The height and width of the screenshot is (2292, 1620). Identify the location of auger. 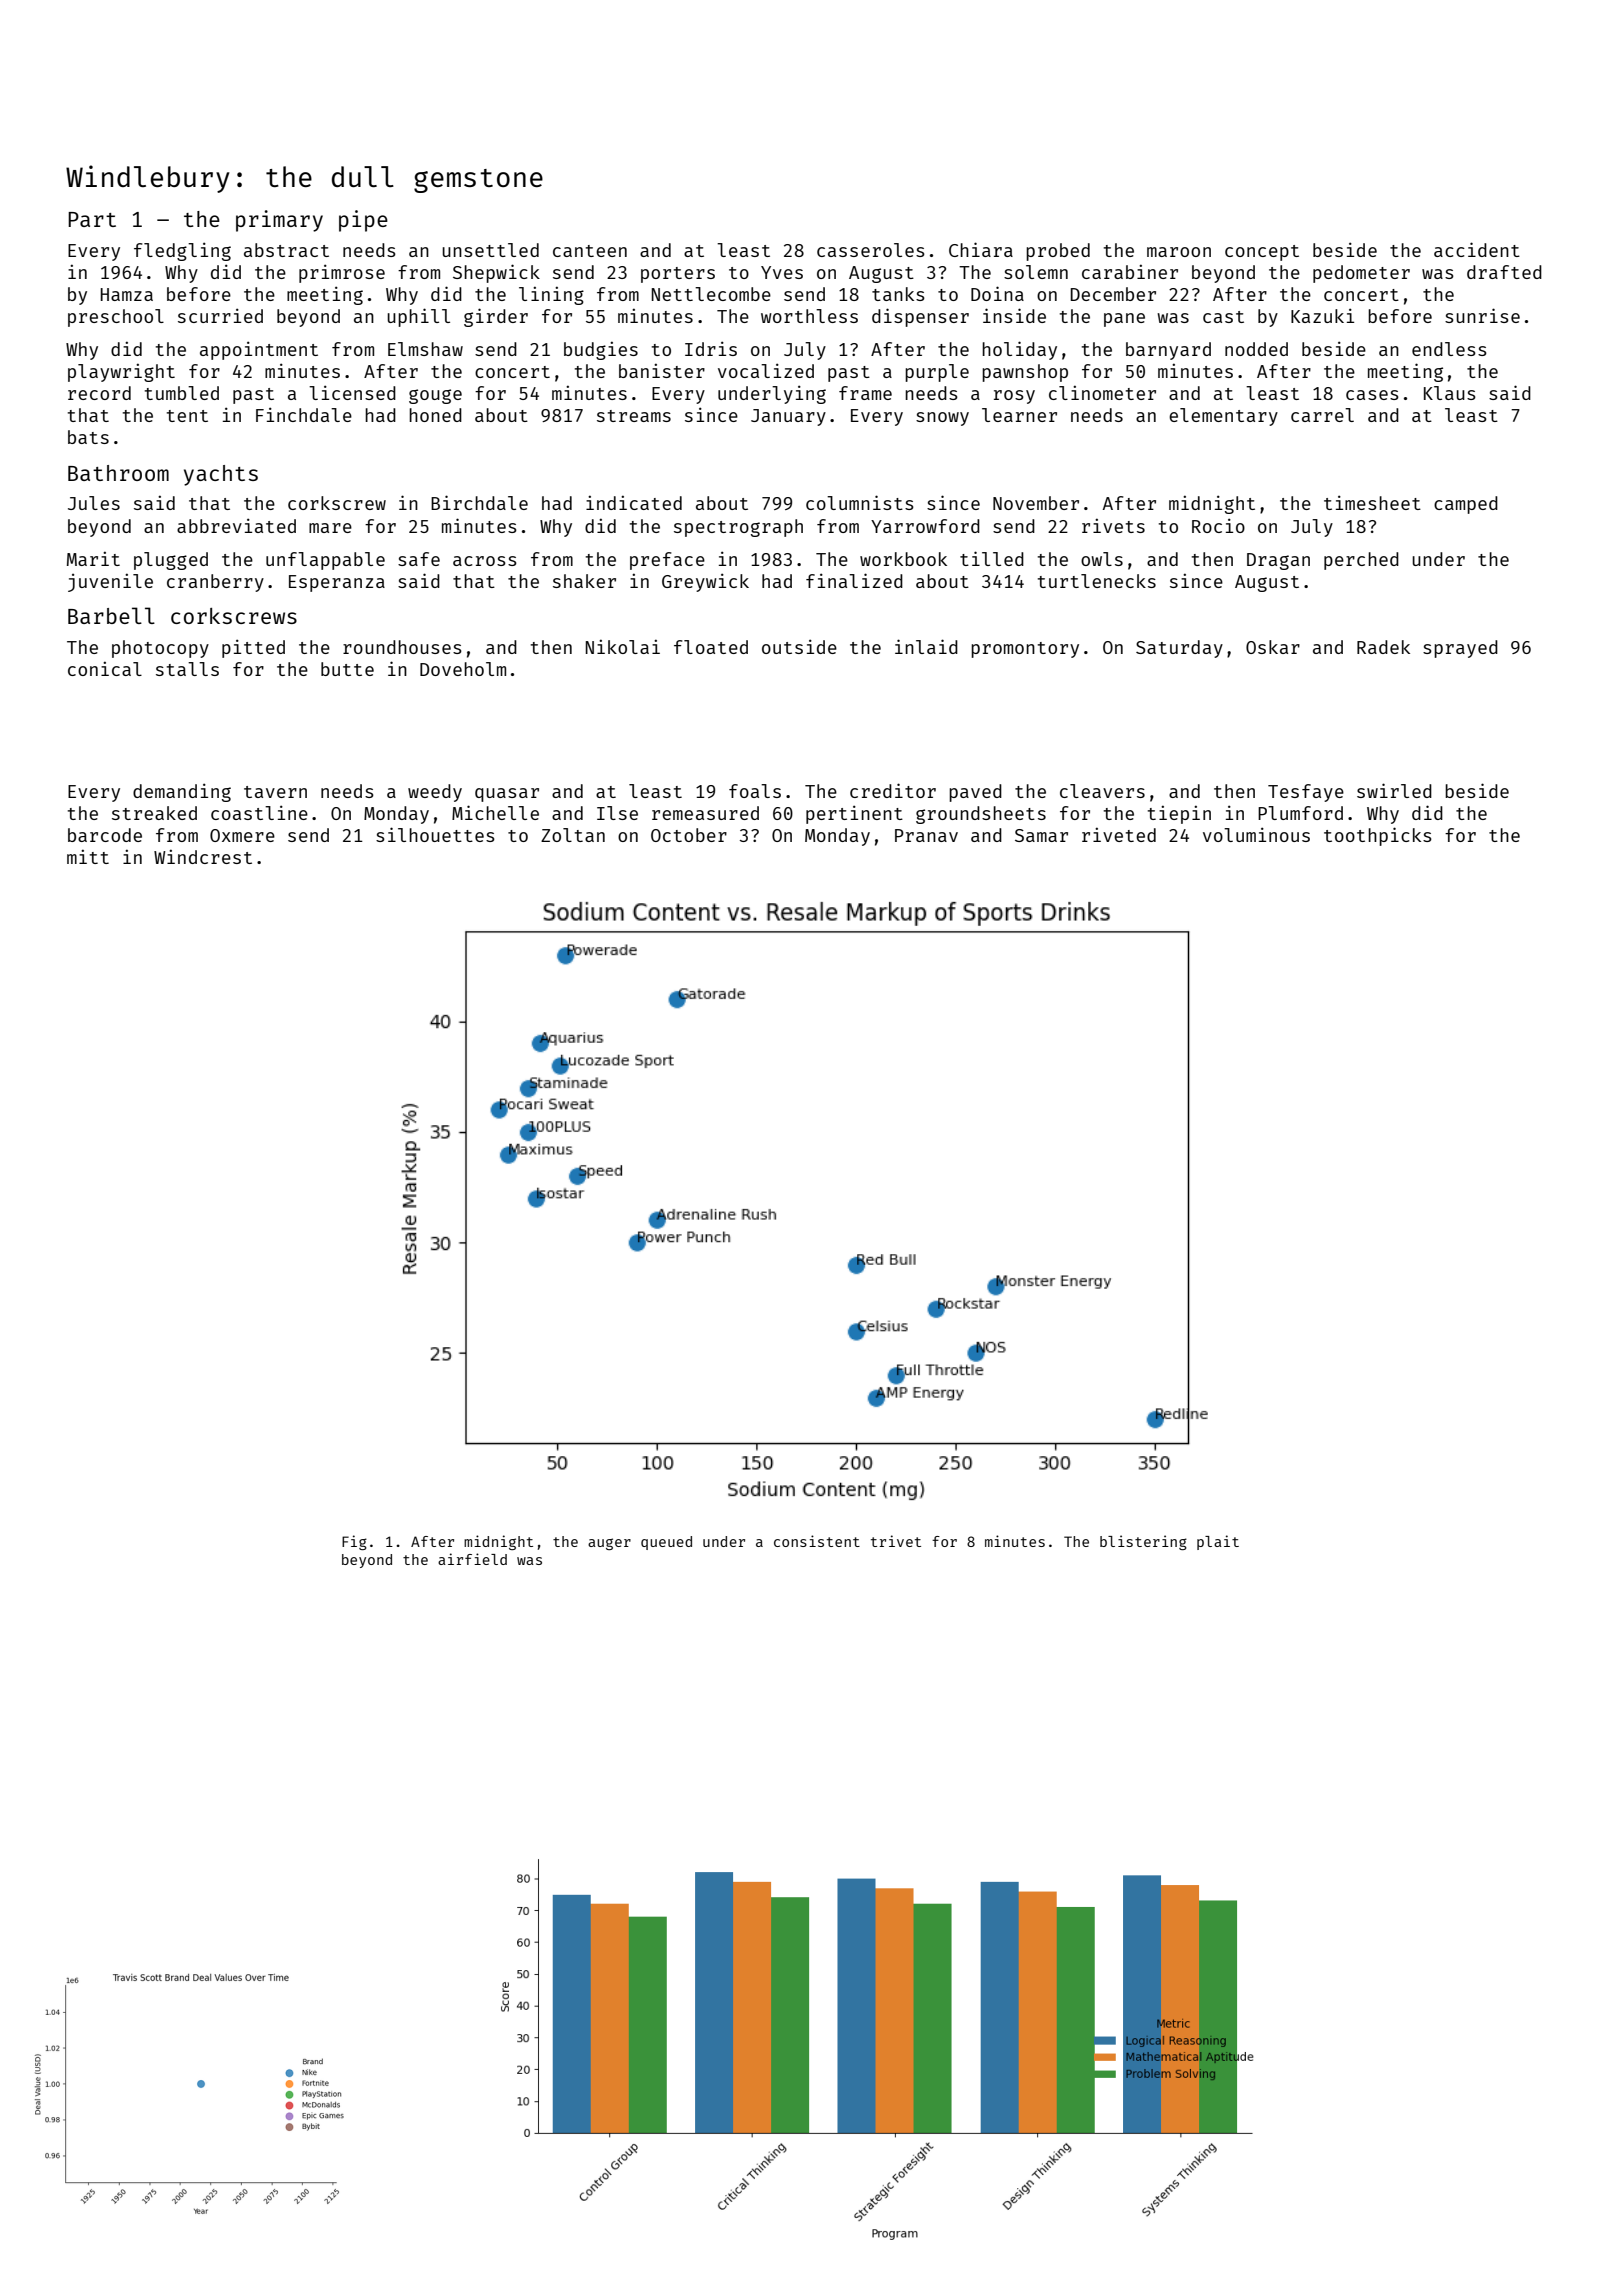
(609, 1544).
